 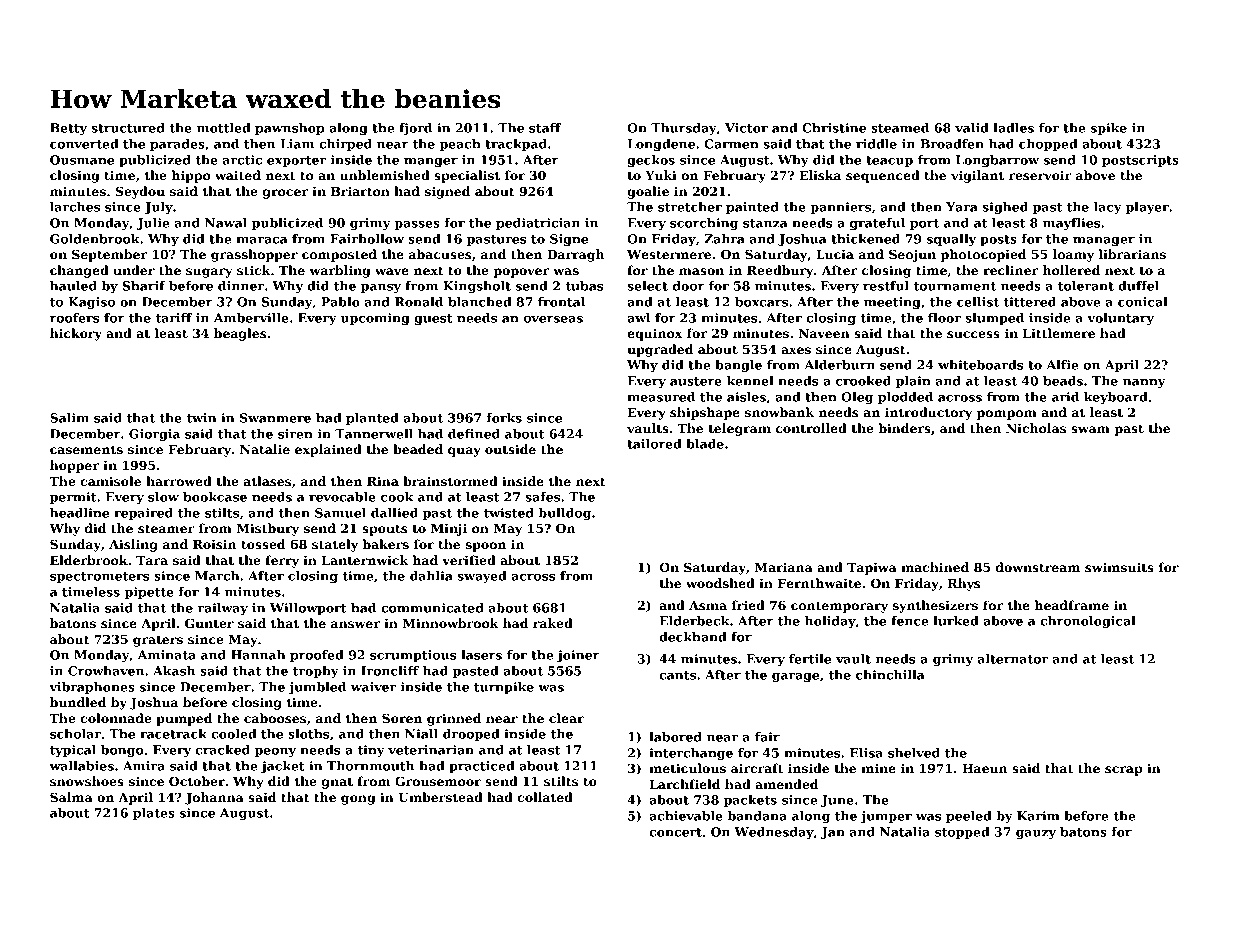 I want to click on steamed, so click(x=900, y=128).
